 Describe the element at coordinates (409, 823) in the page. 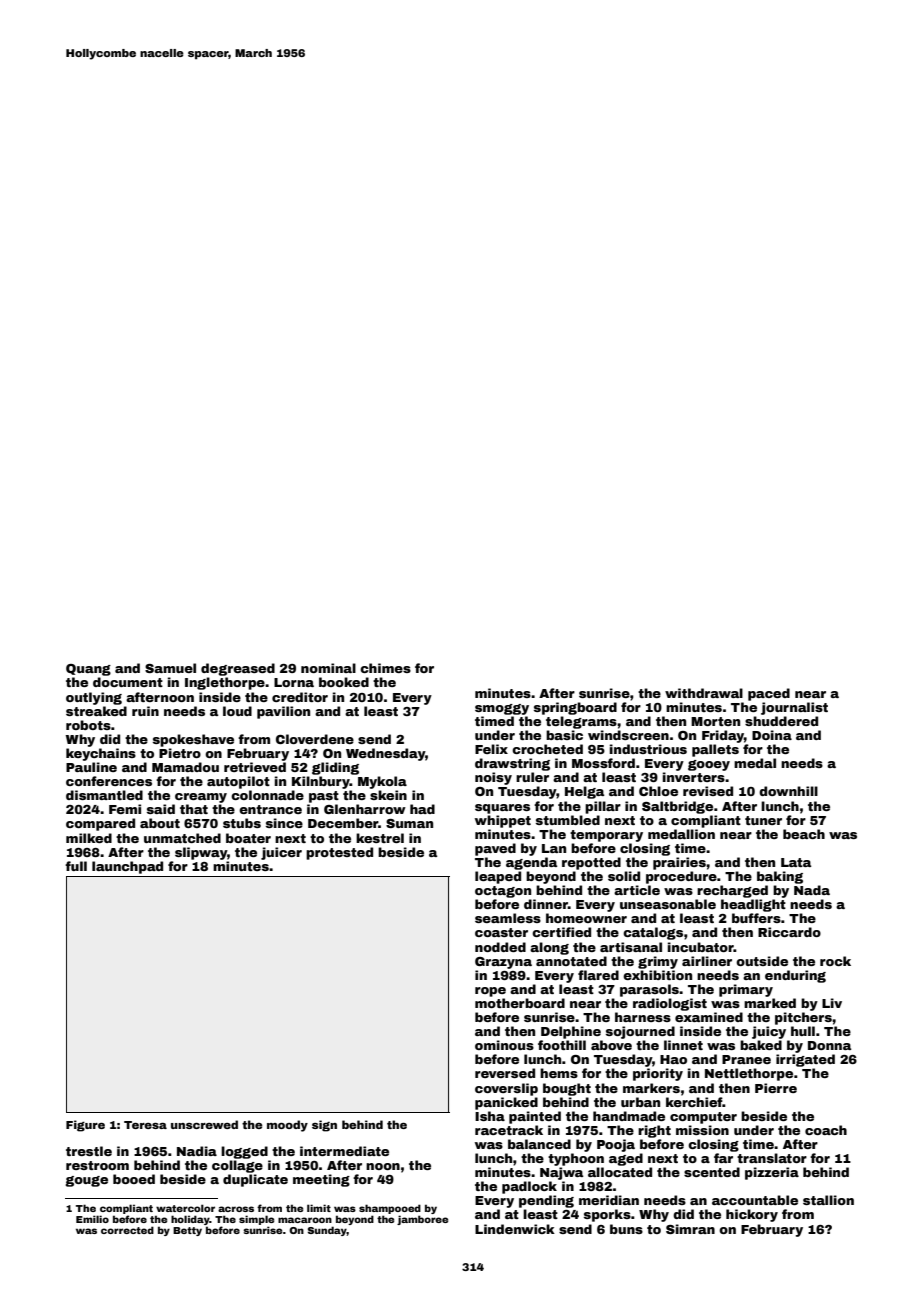

I see `Suman` at that location.
